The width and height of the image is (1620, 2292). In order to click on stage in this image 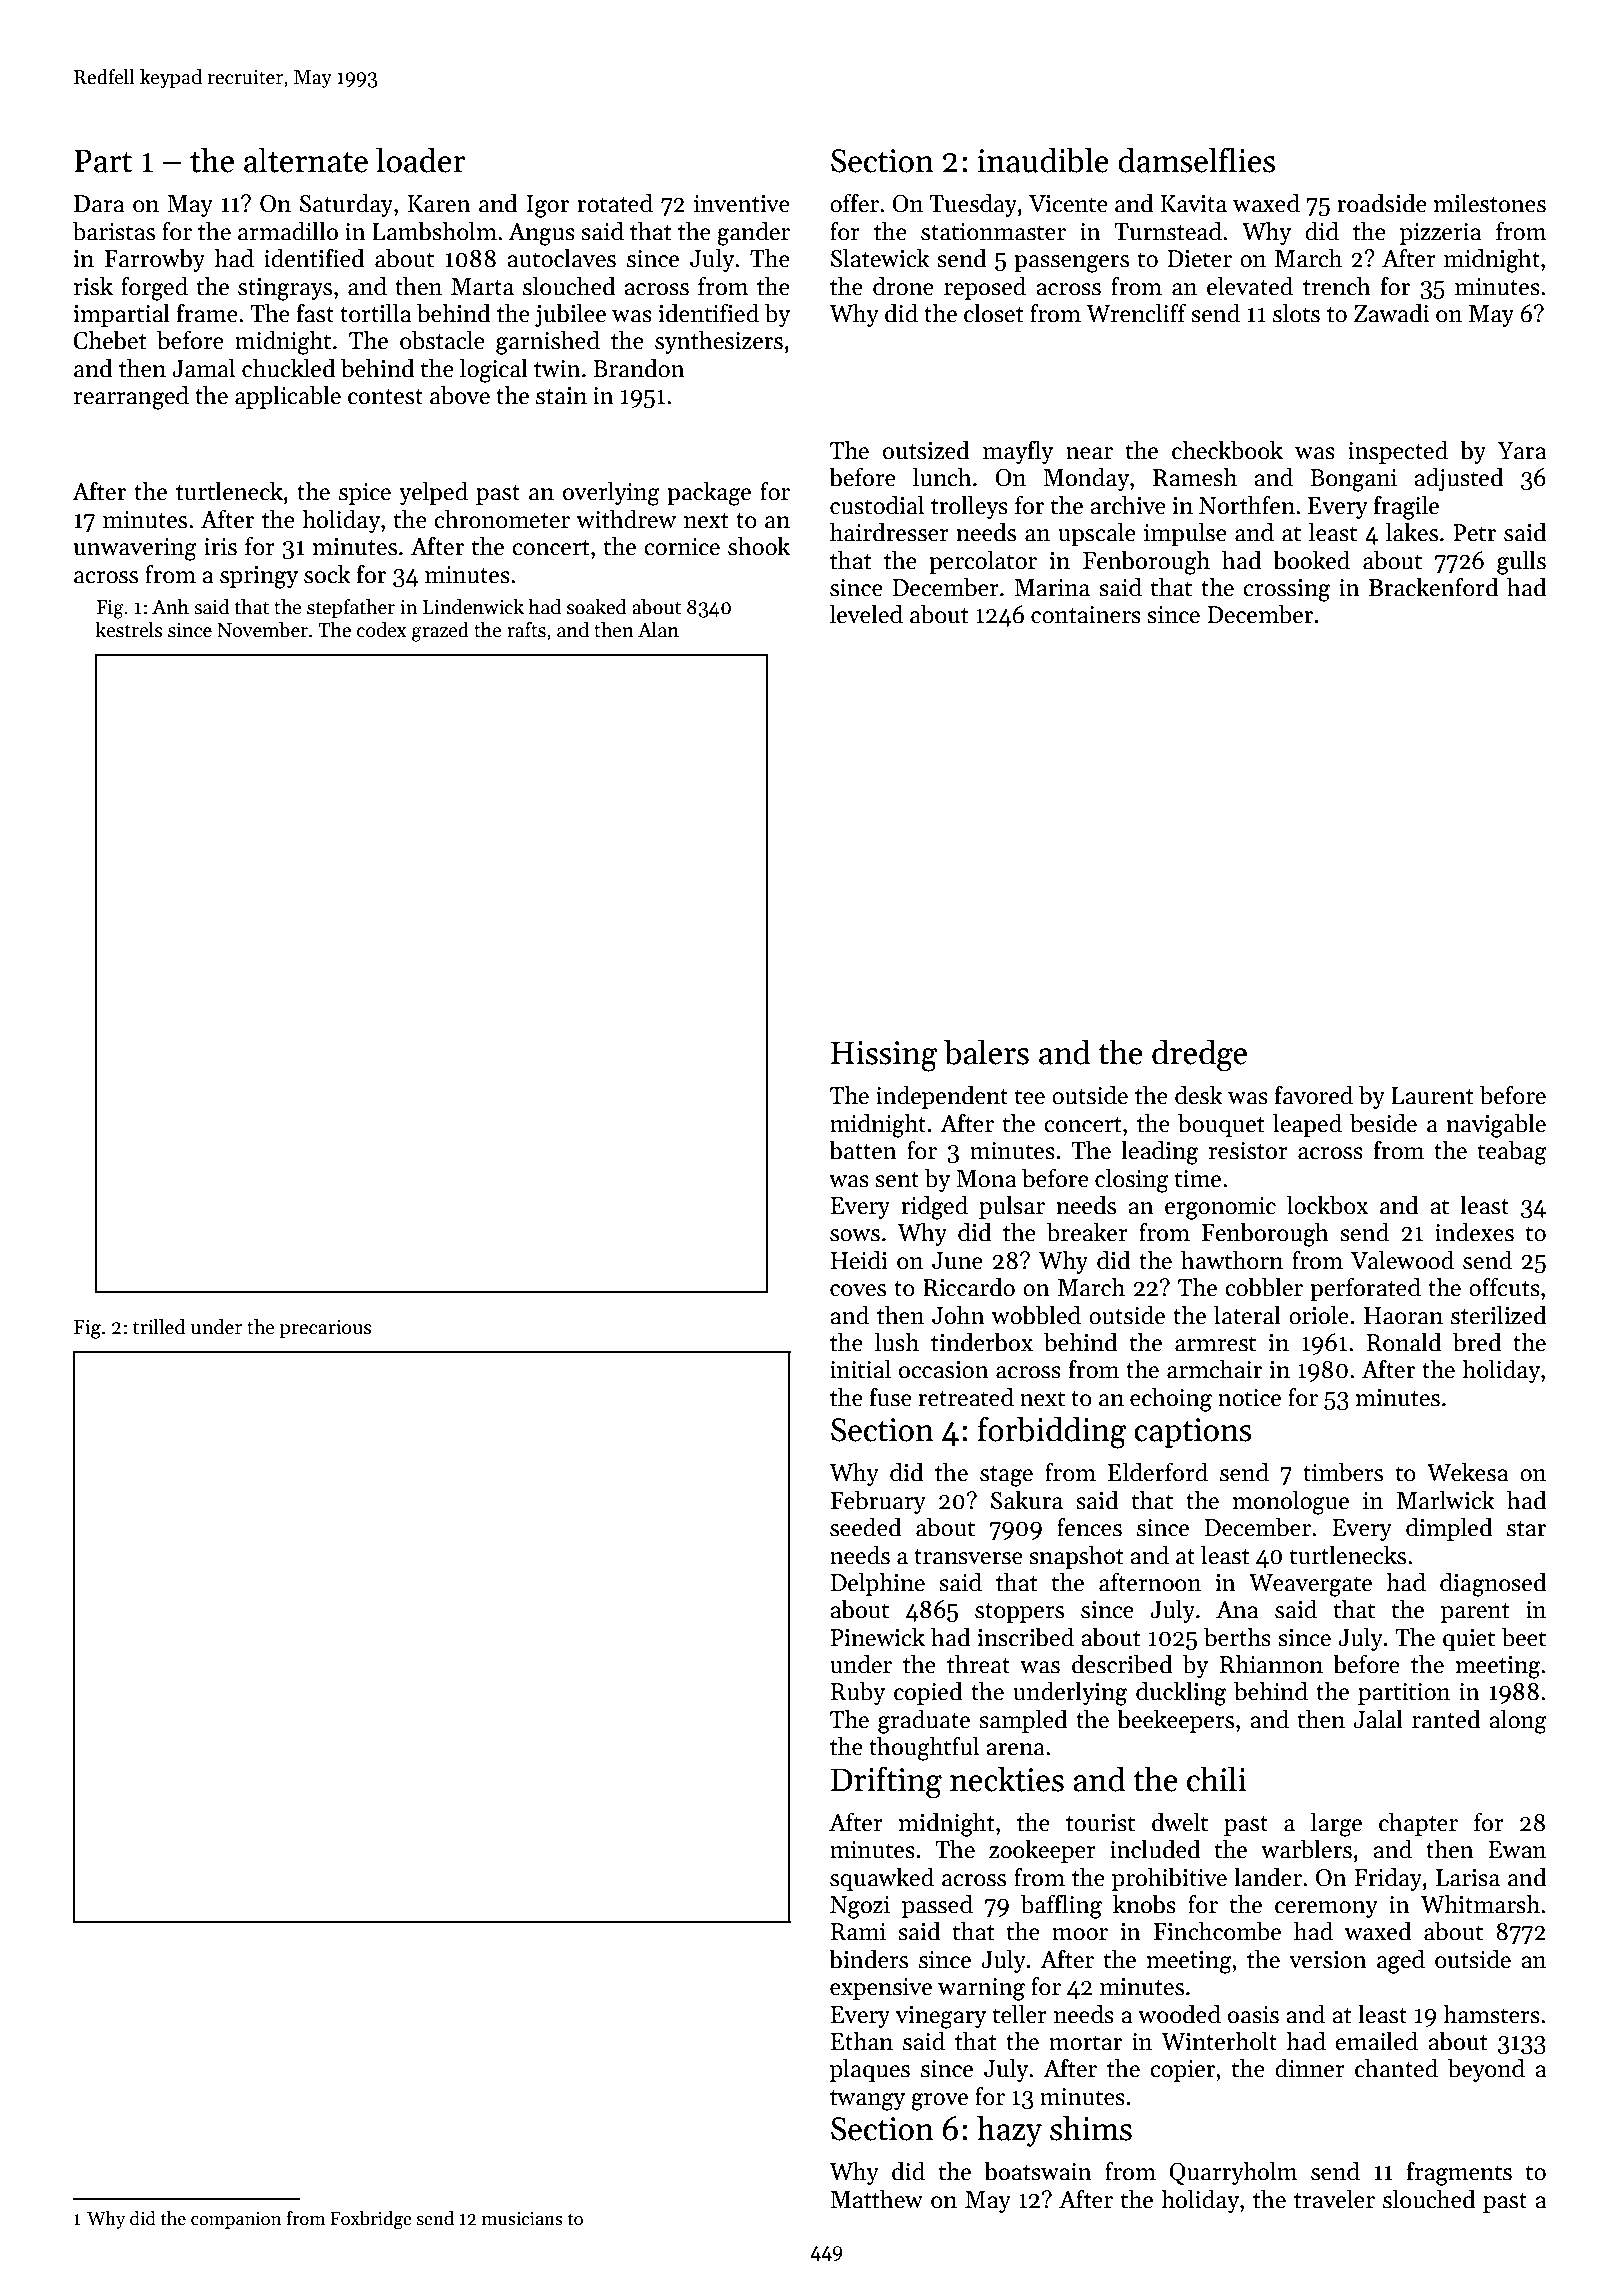, I will do `click(1006, 1476)`.
